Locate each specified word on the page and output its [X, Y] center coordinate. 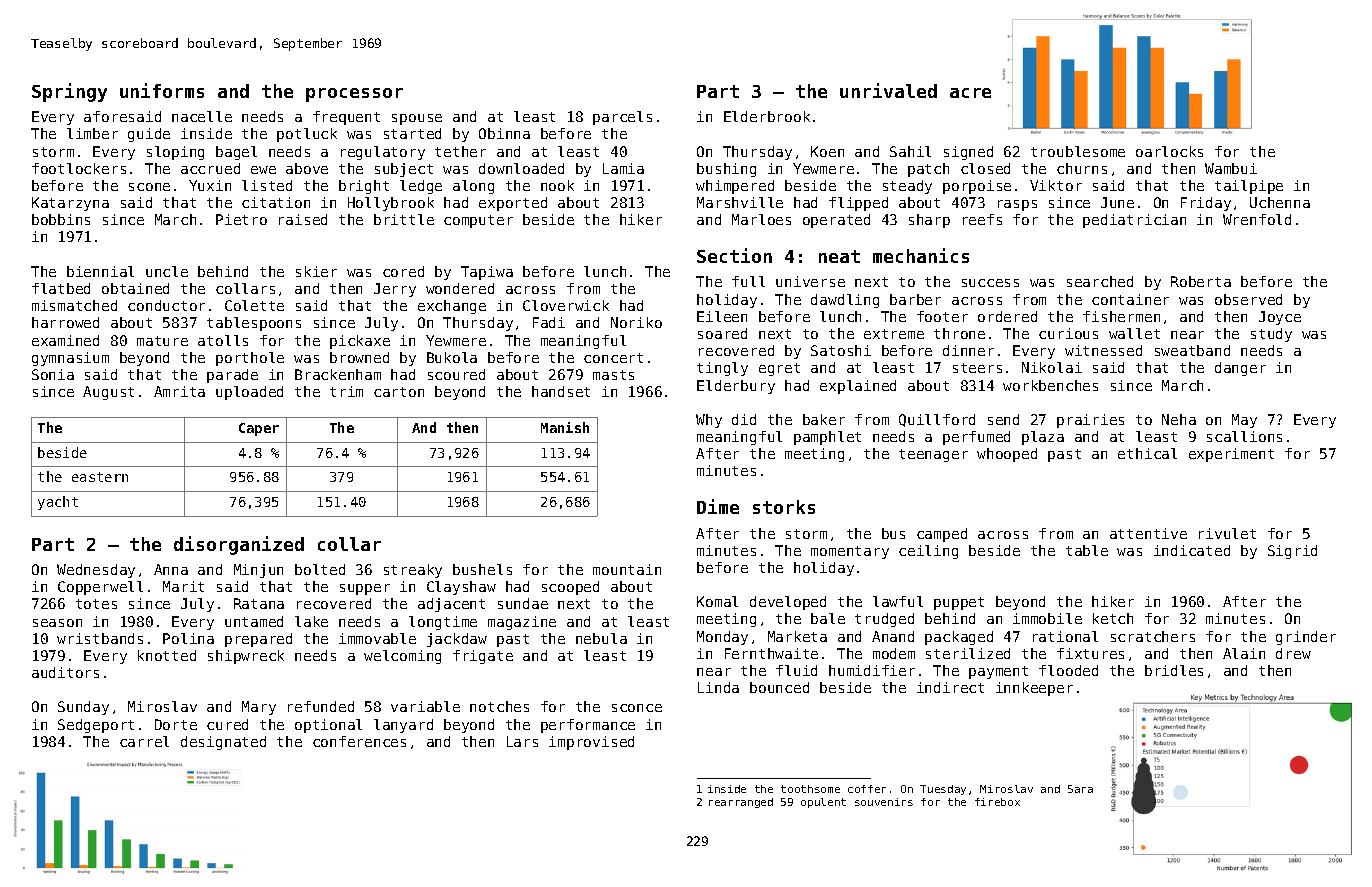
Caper [259, 429]
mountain [627, 569]
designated [223, 743]
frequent [346, 118]
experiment [1231, 455]
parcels [622, 118]
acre [970, 93]
